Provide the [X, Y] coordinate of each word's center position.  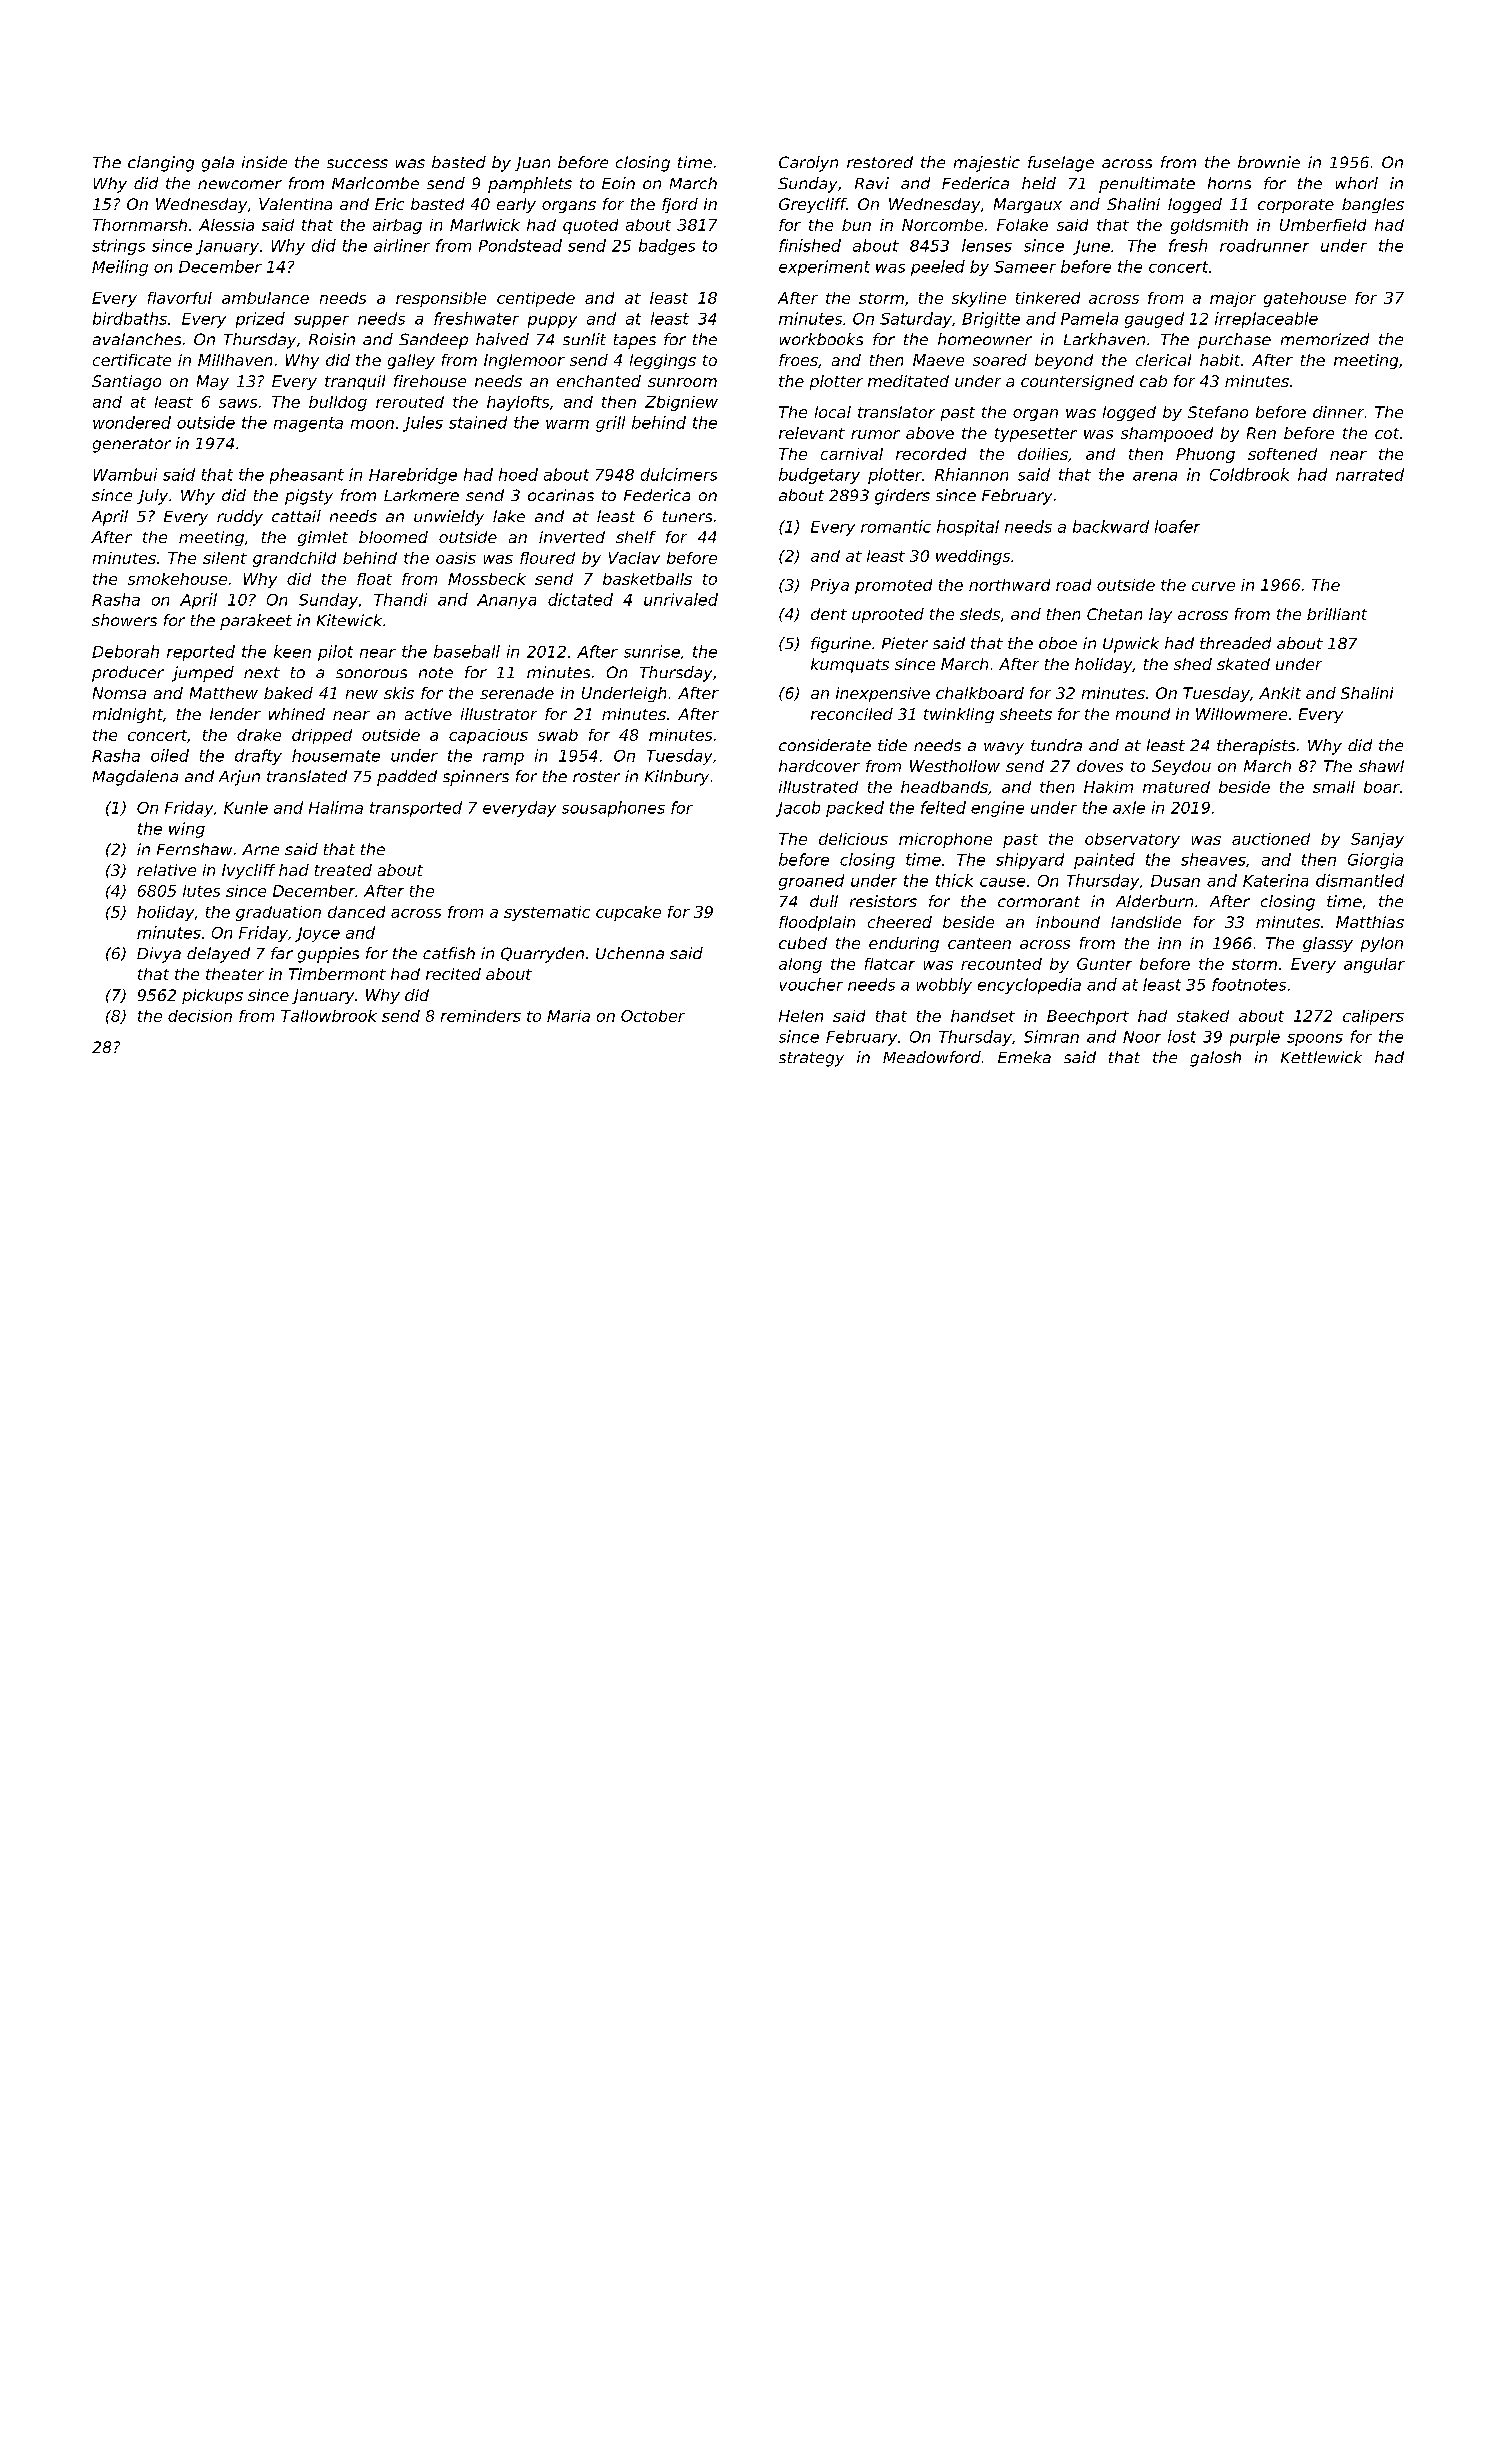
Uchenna [630, 953]
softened [1282, 454]
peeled [938, 268]
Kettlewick [1321, 1057]
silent [225, 558]
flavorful [180, 298]
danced [356, 912]
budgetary [819, 476]
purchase [1234, 341]
